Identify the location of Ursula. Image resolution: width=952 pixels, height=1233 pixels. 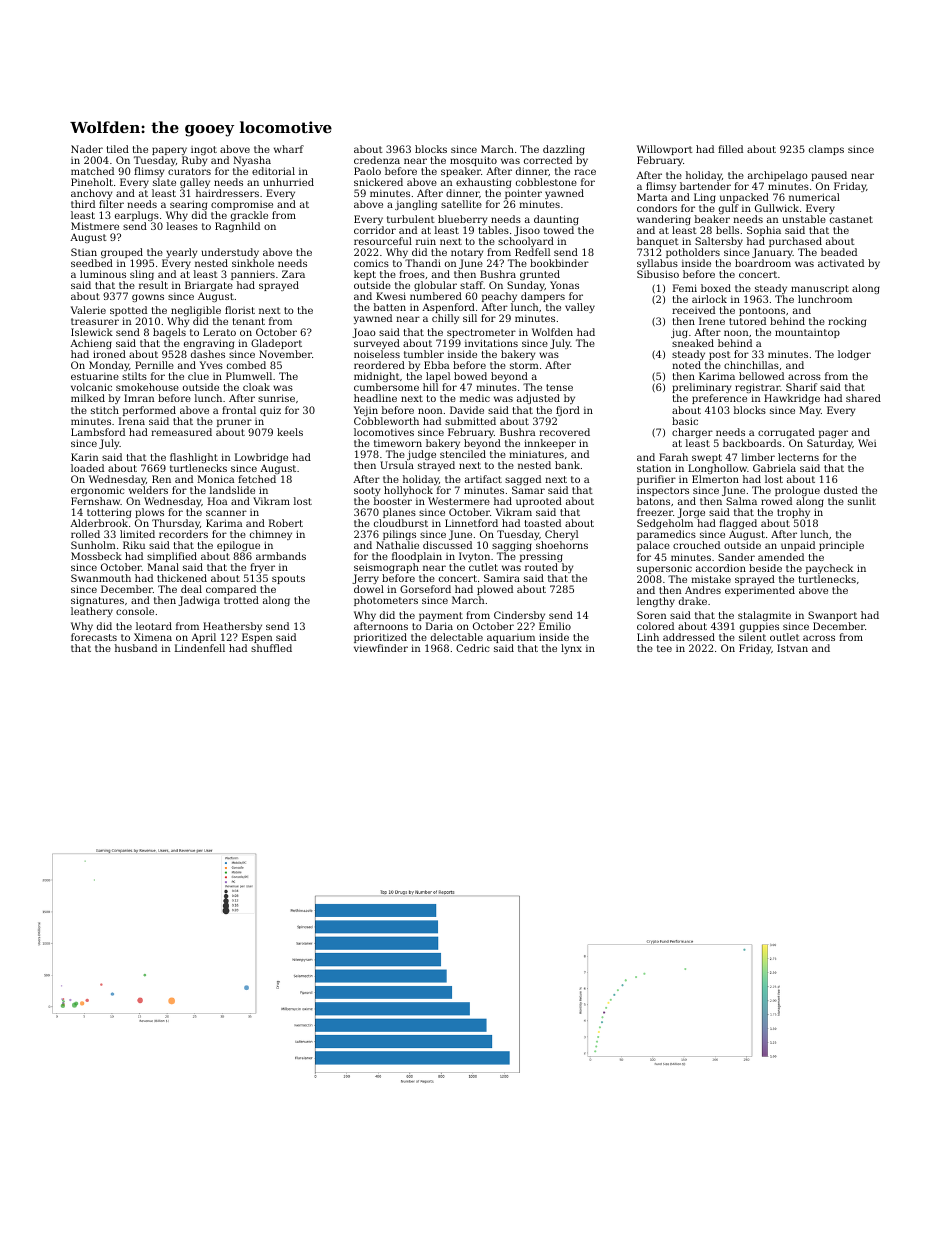
(397, 465).
